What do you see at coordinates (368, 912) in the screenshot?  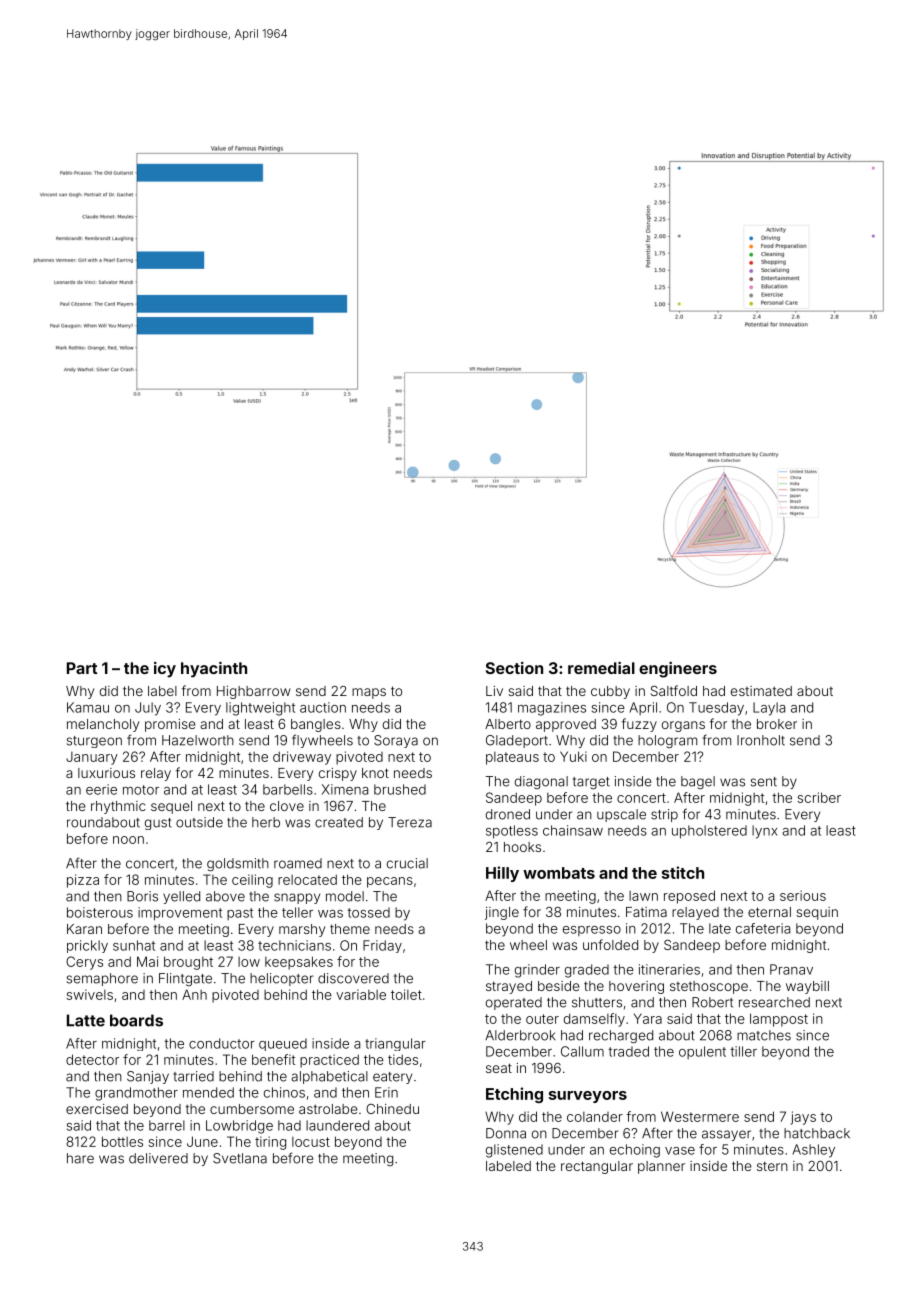 I see `tossed` at bounding box center [368, 912].
